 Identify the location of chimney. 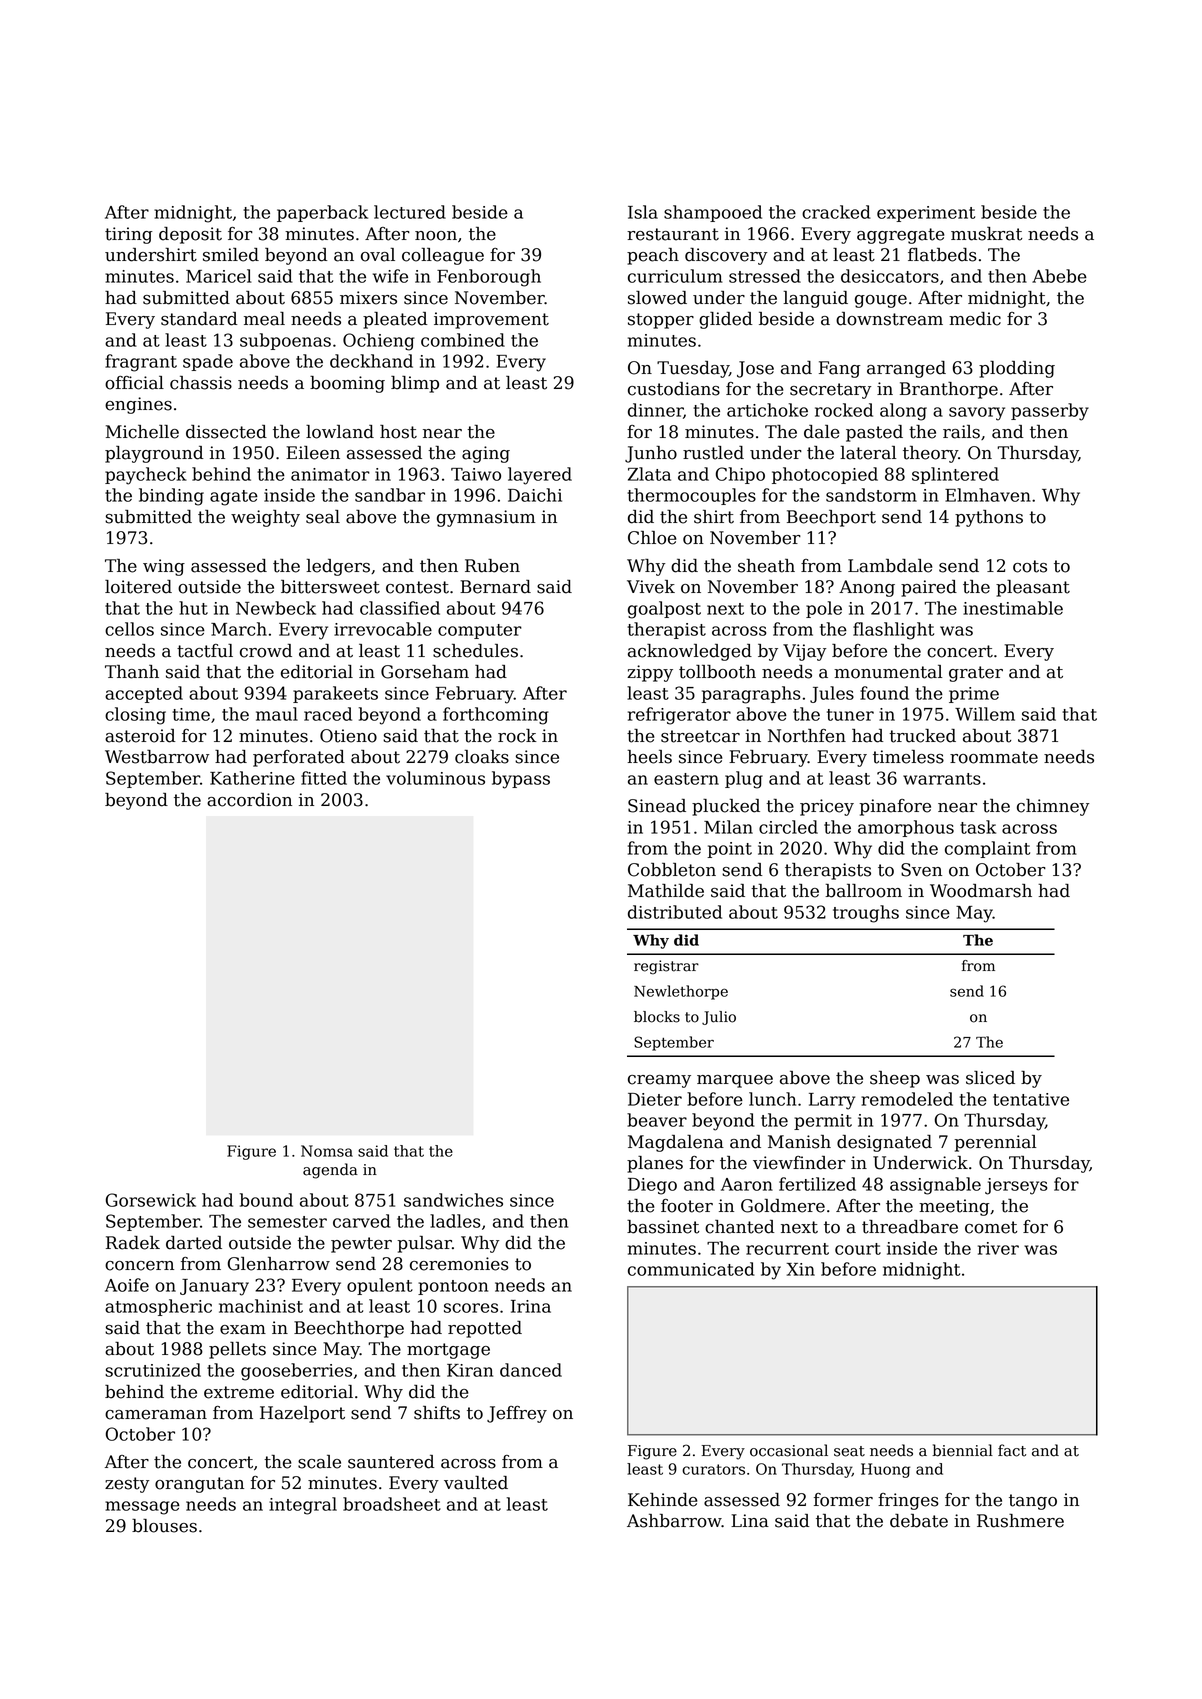
(1053, 807).
